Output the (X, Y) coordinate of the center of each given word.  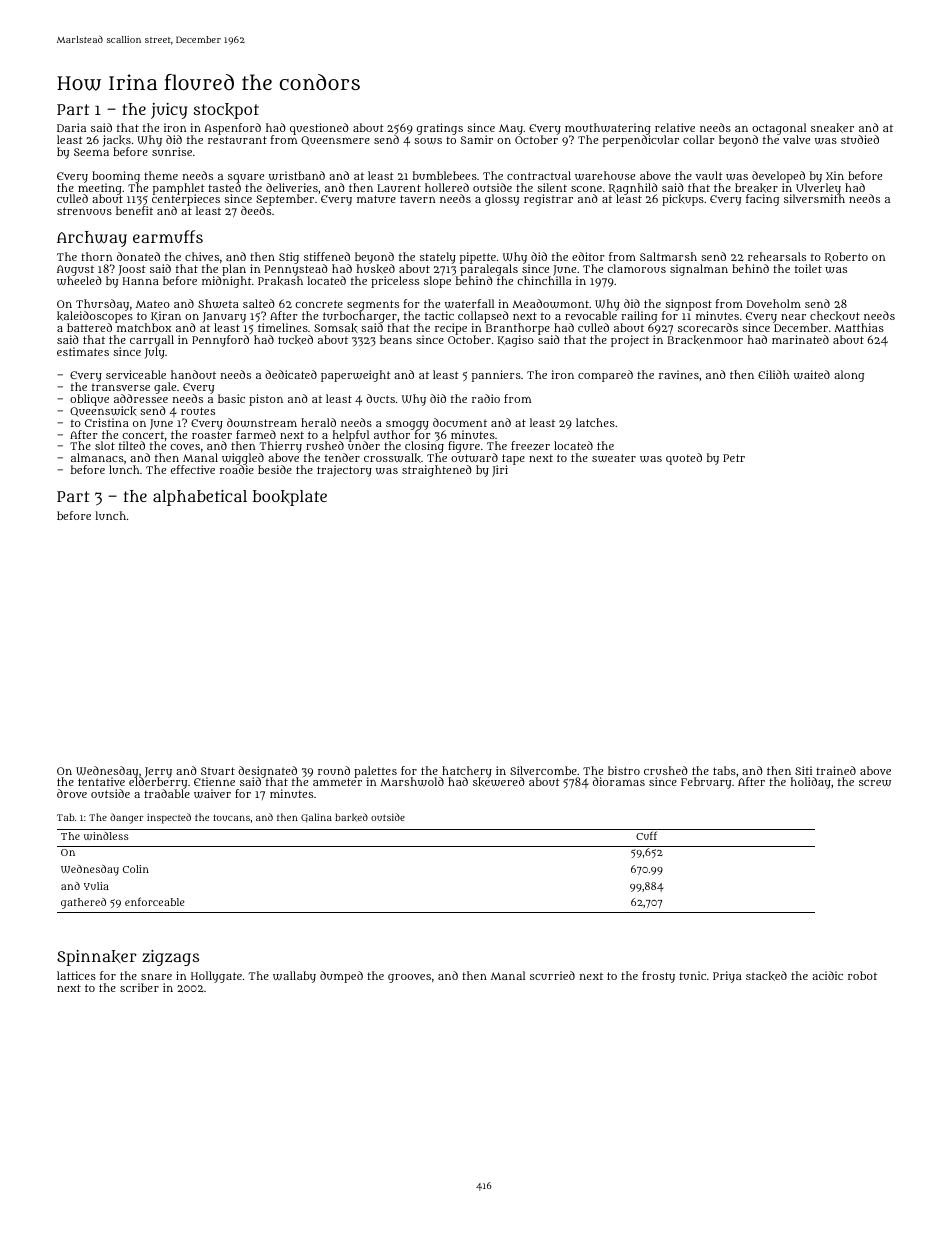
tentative (101, 781)
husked (376, 269)
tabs (724, 770)
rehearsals (777, 256)
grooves (409, 978)
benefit (134, 211)
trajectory (344, 471)
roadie (237, 470)
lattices (76, 975)
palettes (375, 772)
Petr (734, 458)
